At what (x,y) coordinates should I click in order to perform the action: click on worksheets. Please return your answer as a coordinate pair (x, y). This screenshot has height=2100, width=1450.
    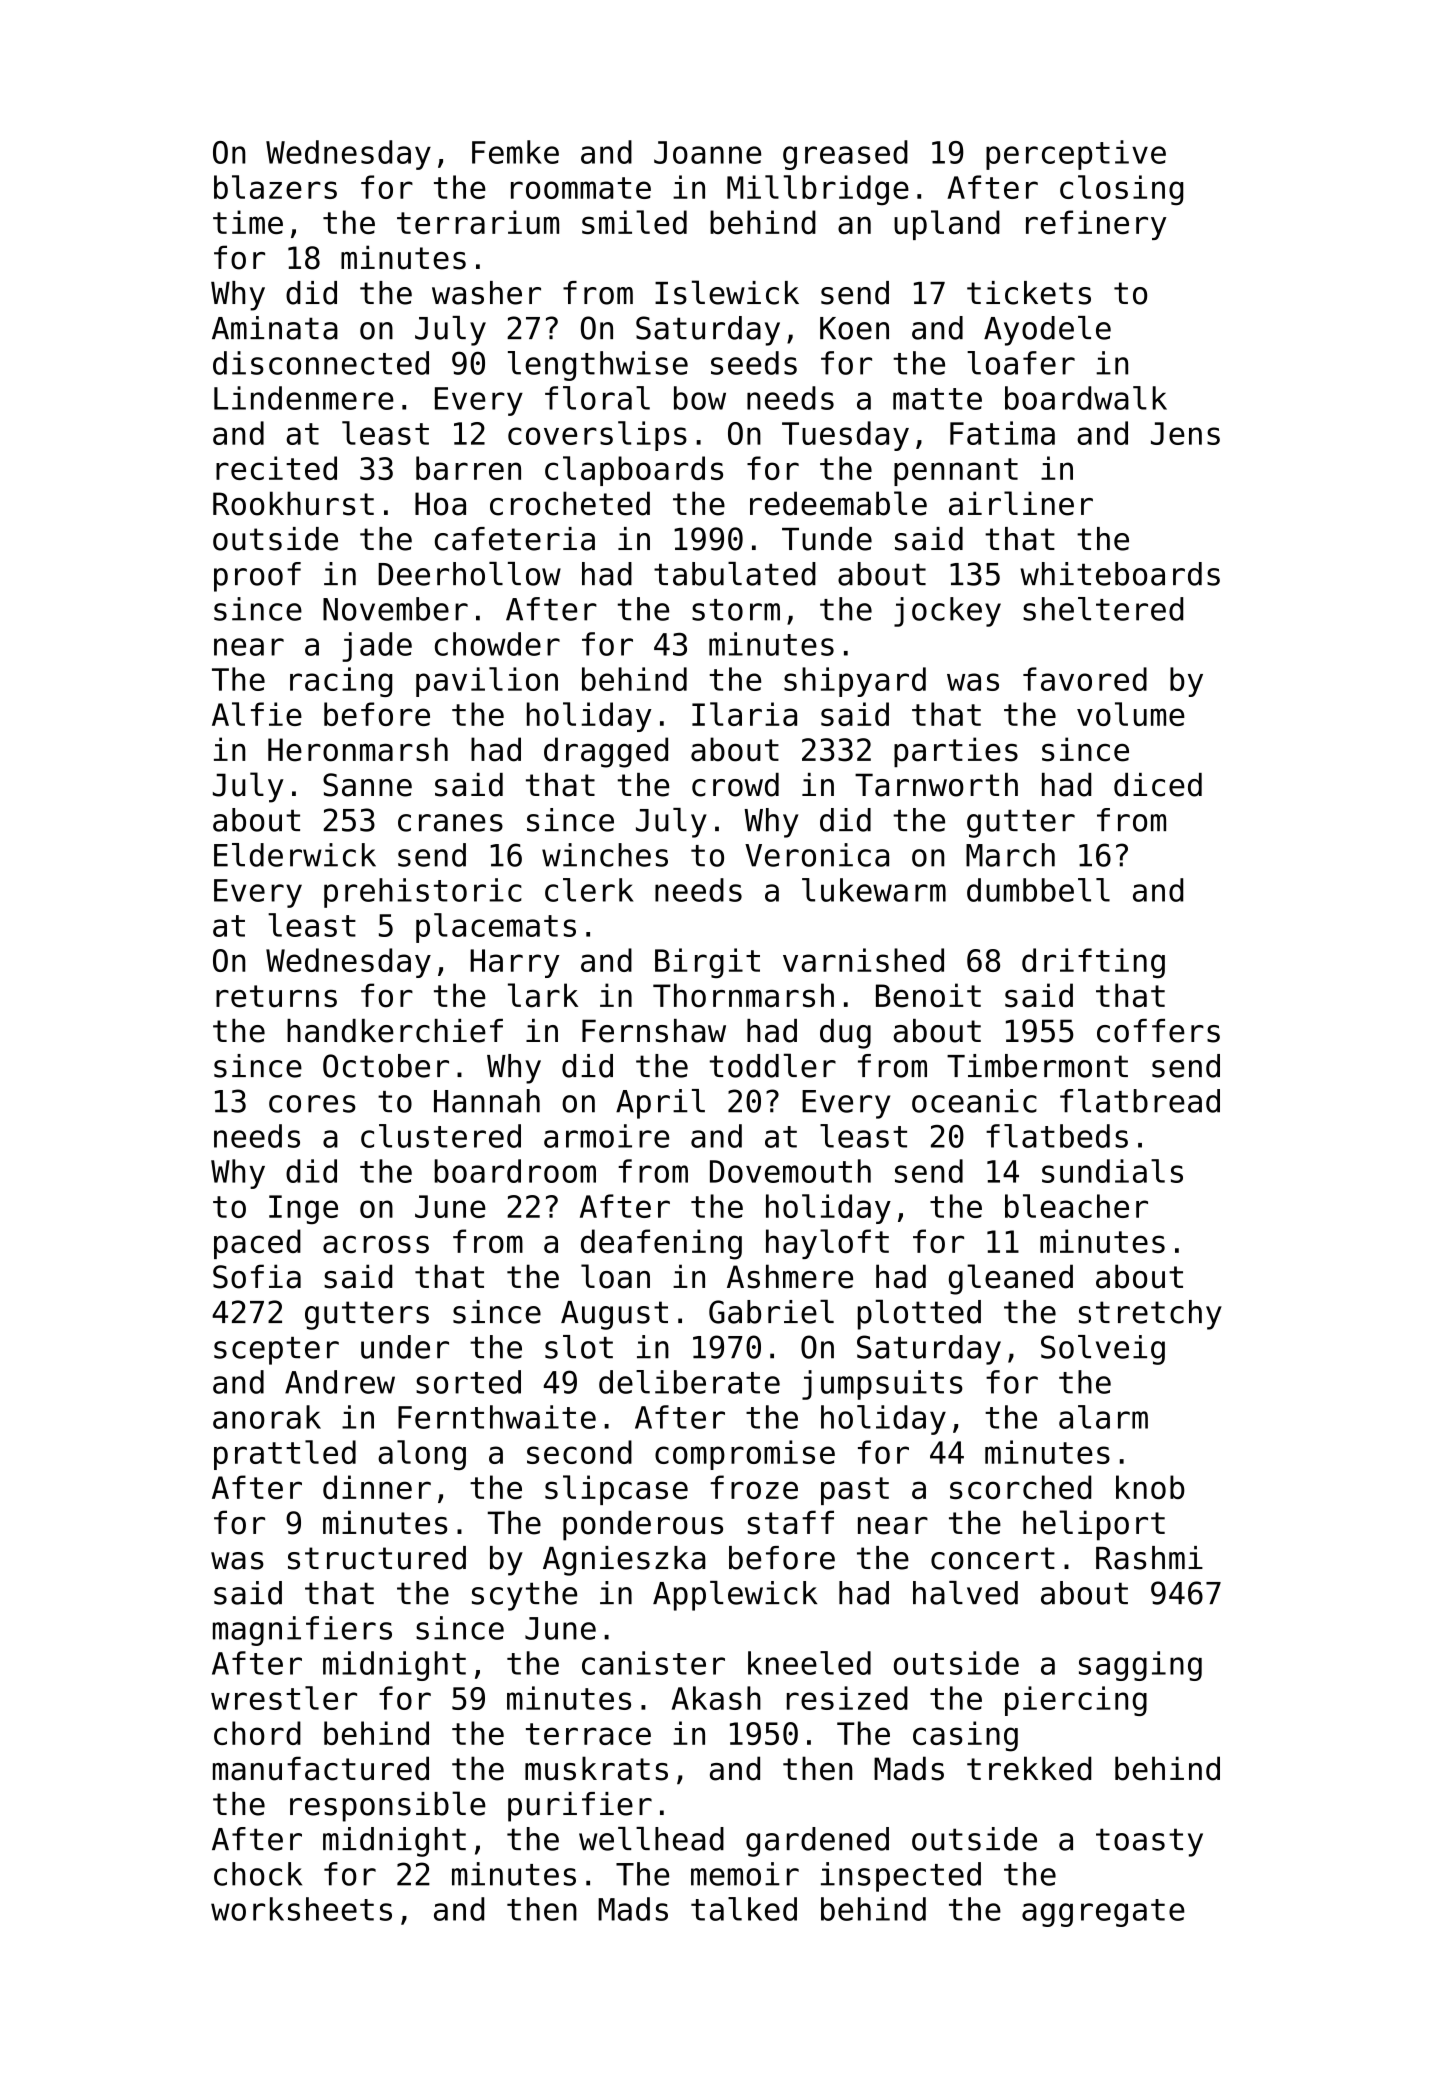
    Looking at the image, I should click on (301, 1909).
